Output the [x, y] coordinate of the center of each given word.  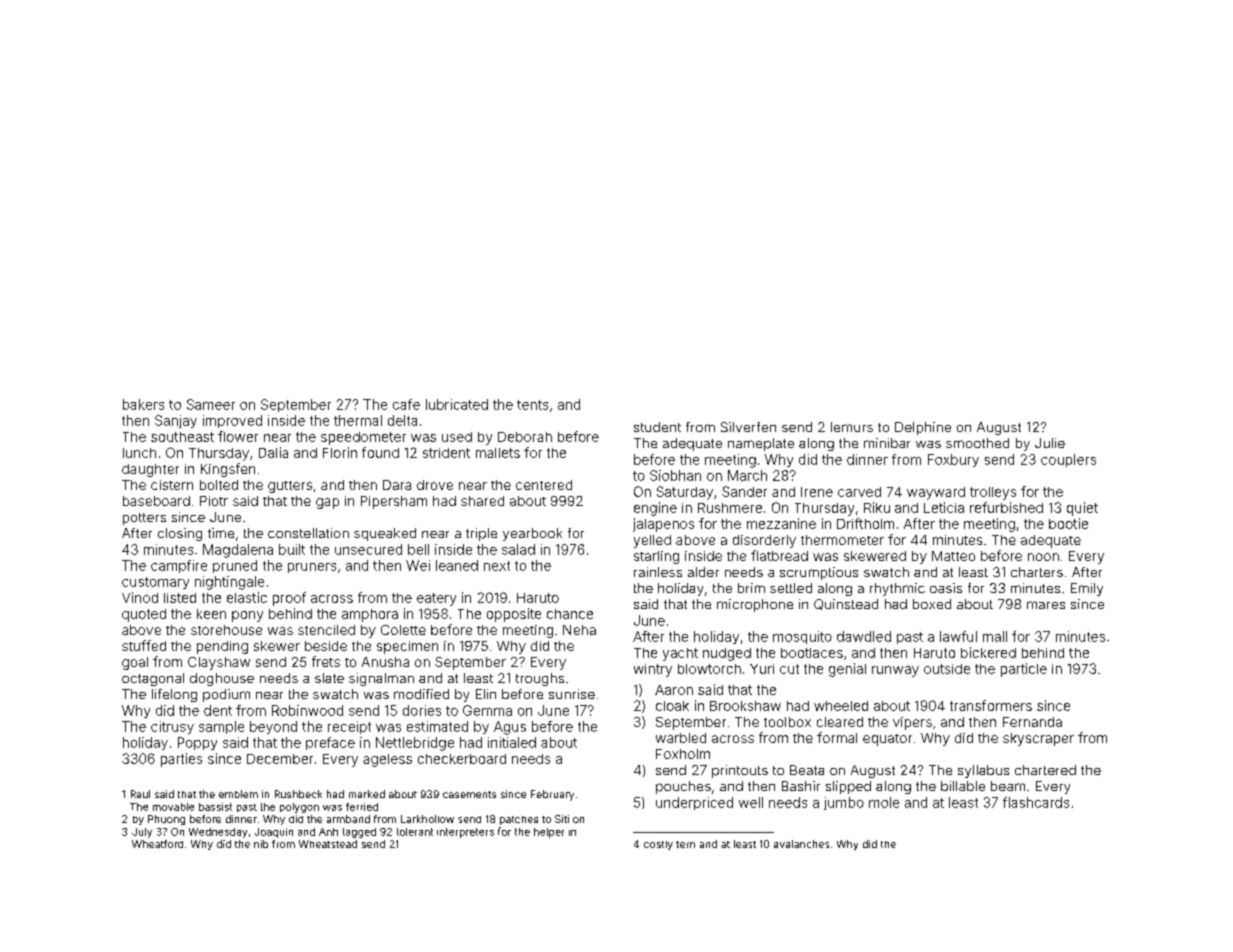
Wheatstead [328, 844]
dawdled [864, 636]
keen [211, 614]
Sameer [211, 404]
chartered [1045, 770]
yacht [680, 654]
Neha [579, 630]
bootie [1068, 523]
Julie [1050, 443]
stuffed [144, 645]
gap [327, 503]
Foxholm [683, 754]
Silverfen [748, 427]
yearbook [532, 534]
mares [1046, 605]
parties [181, 760]
